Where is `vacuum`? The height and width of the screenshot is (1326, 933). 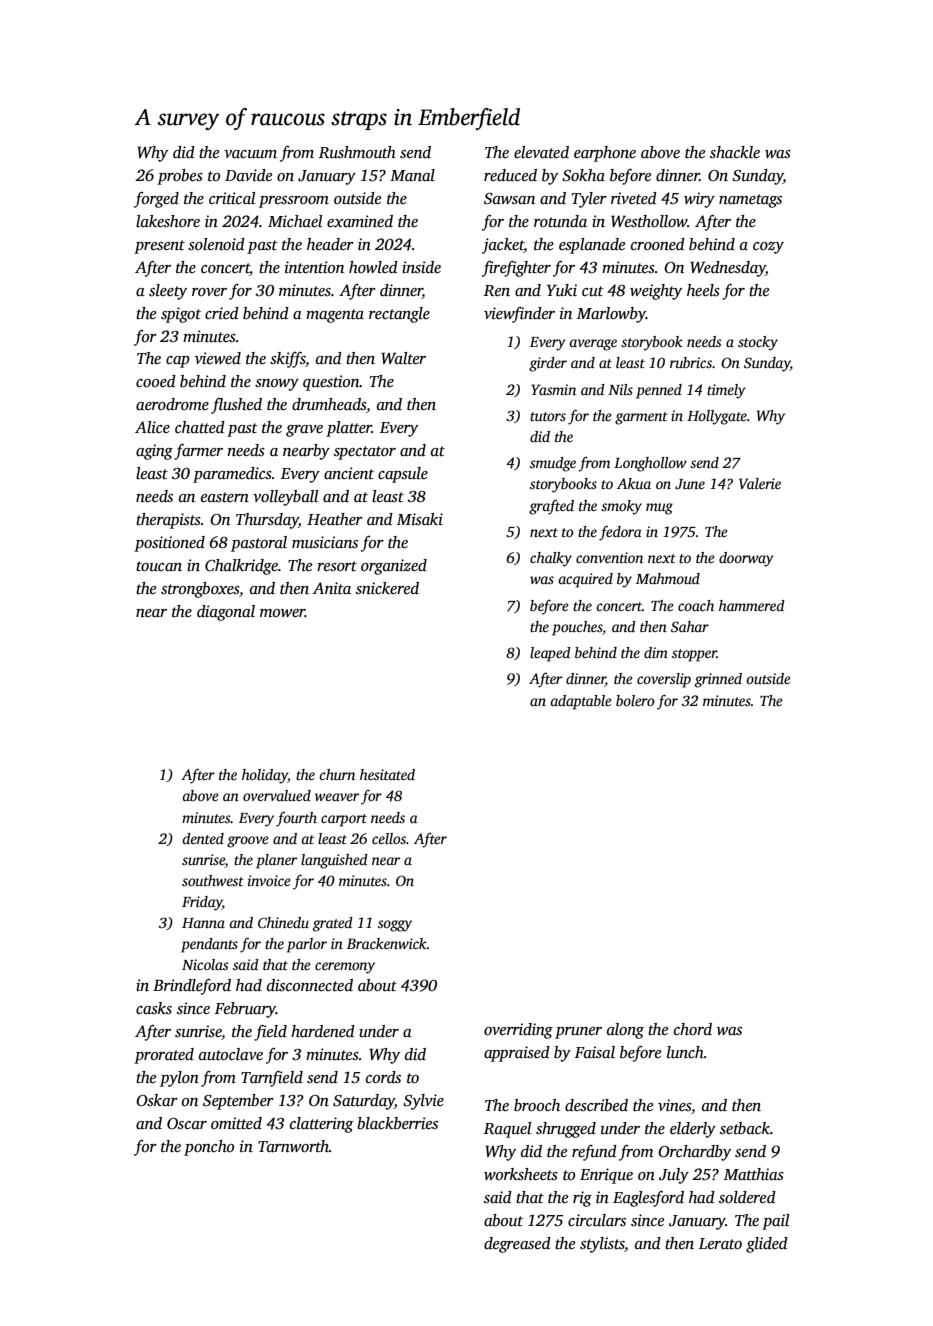
vacuum is located at coordinates (250, 154).
